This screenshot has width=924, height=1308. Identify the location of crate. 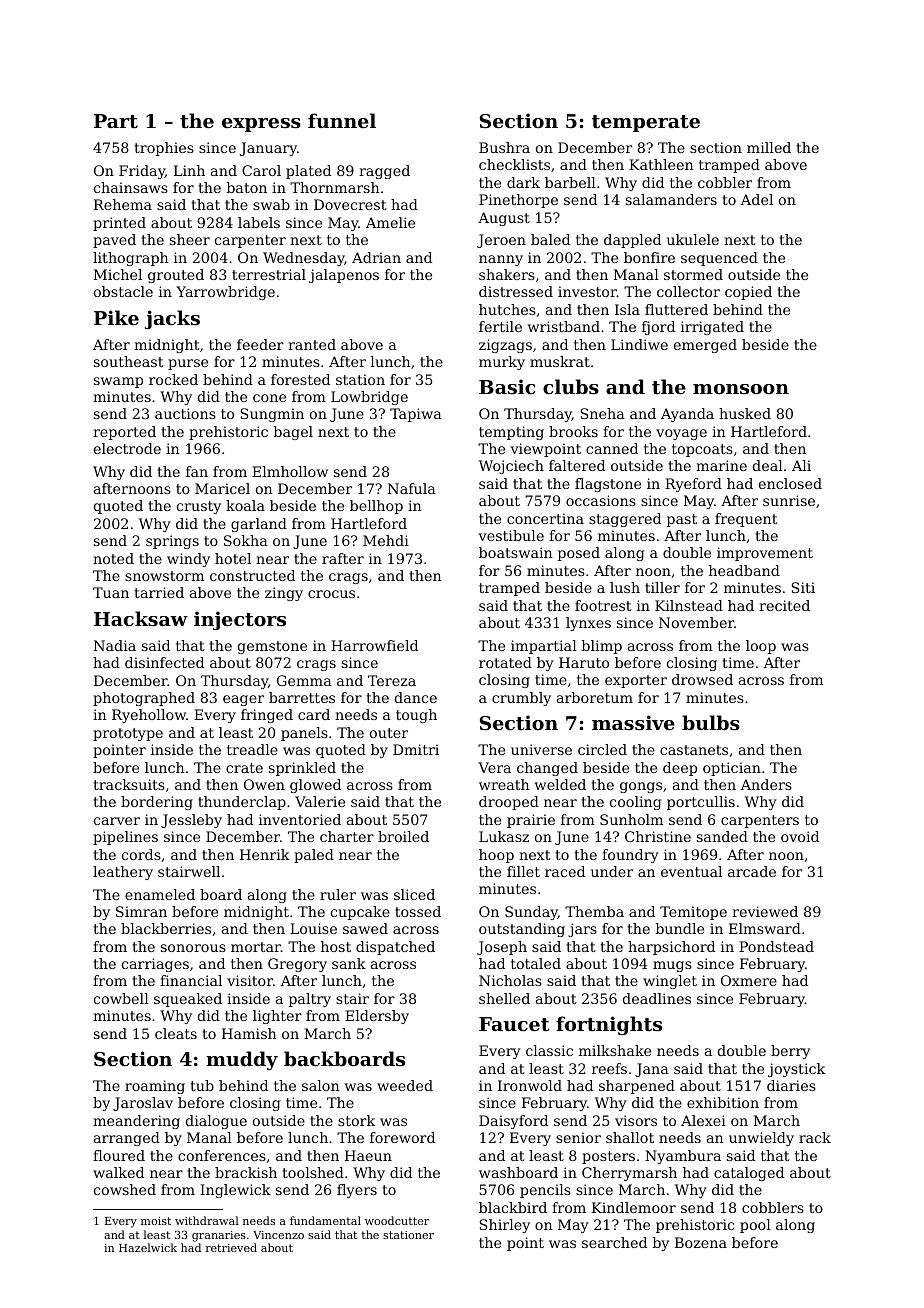
(244, 768).
